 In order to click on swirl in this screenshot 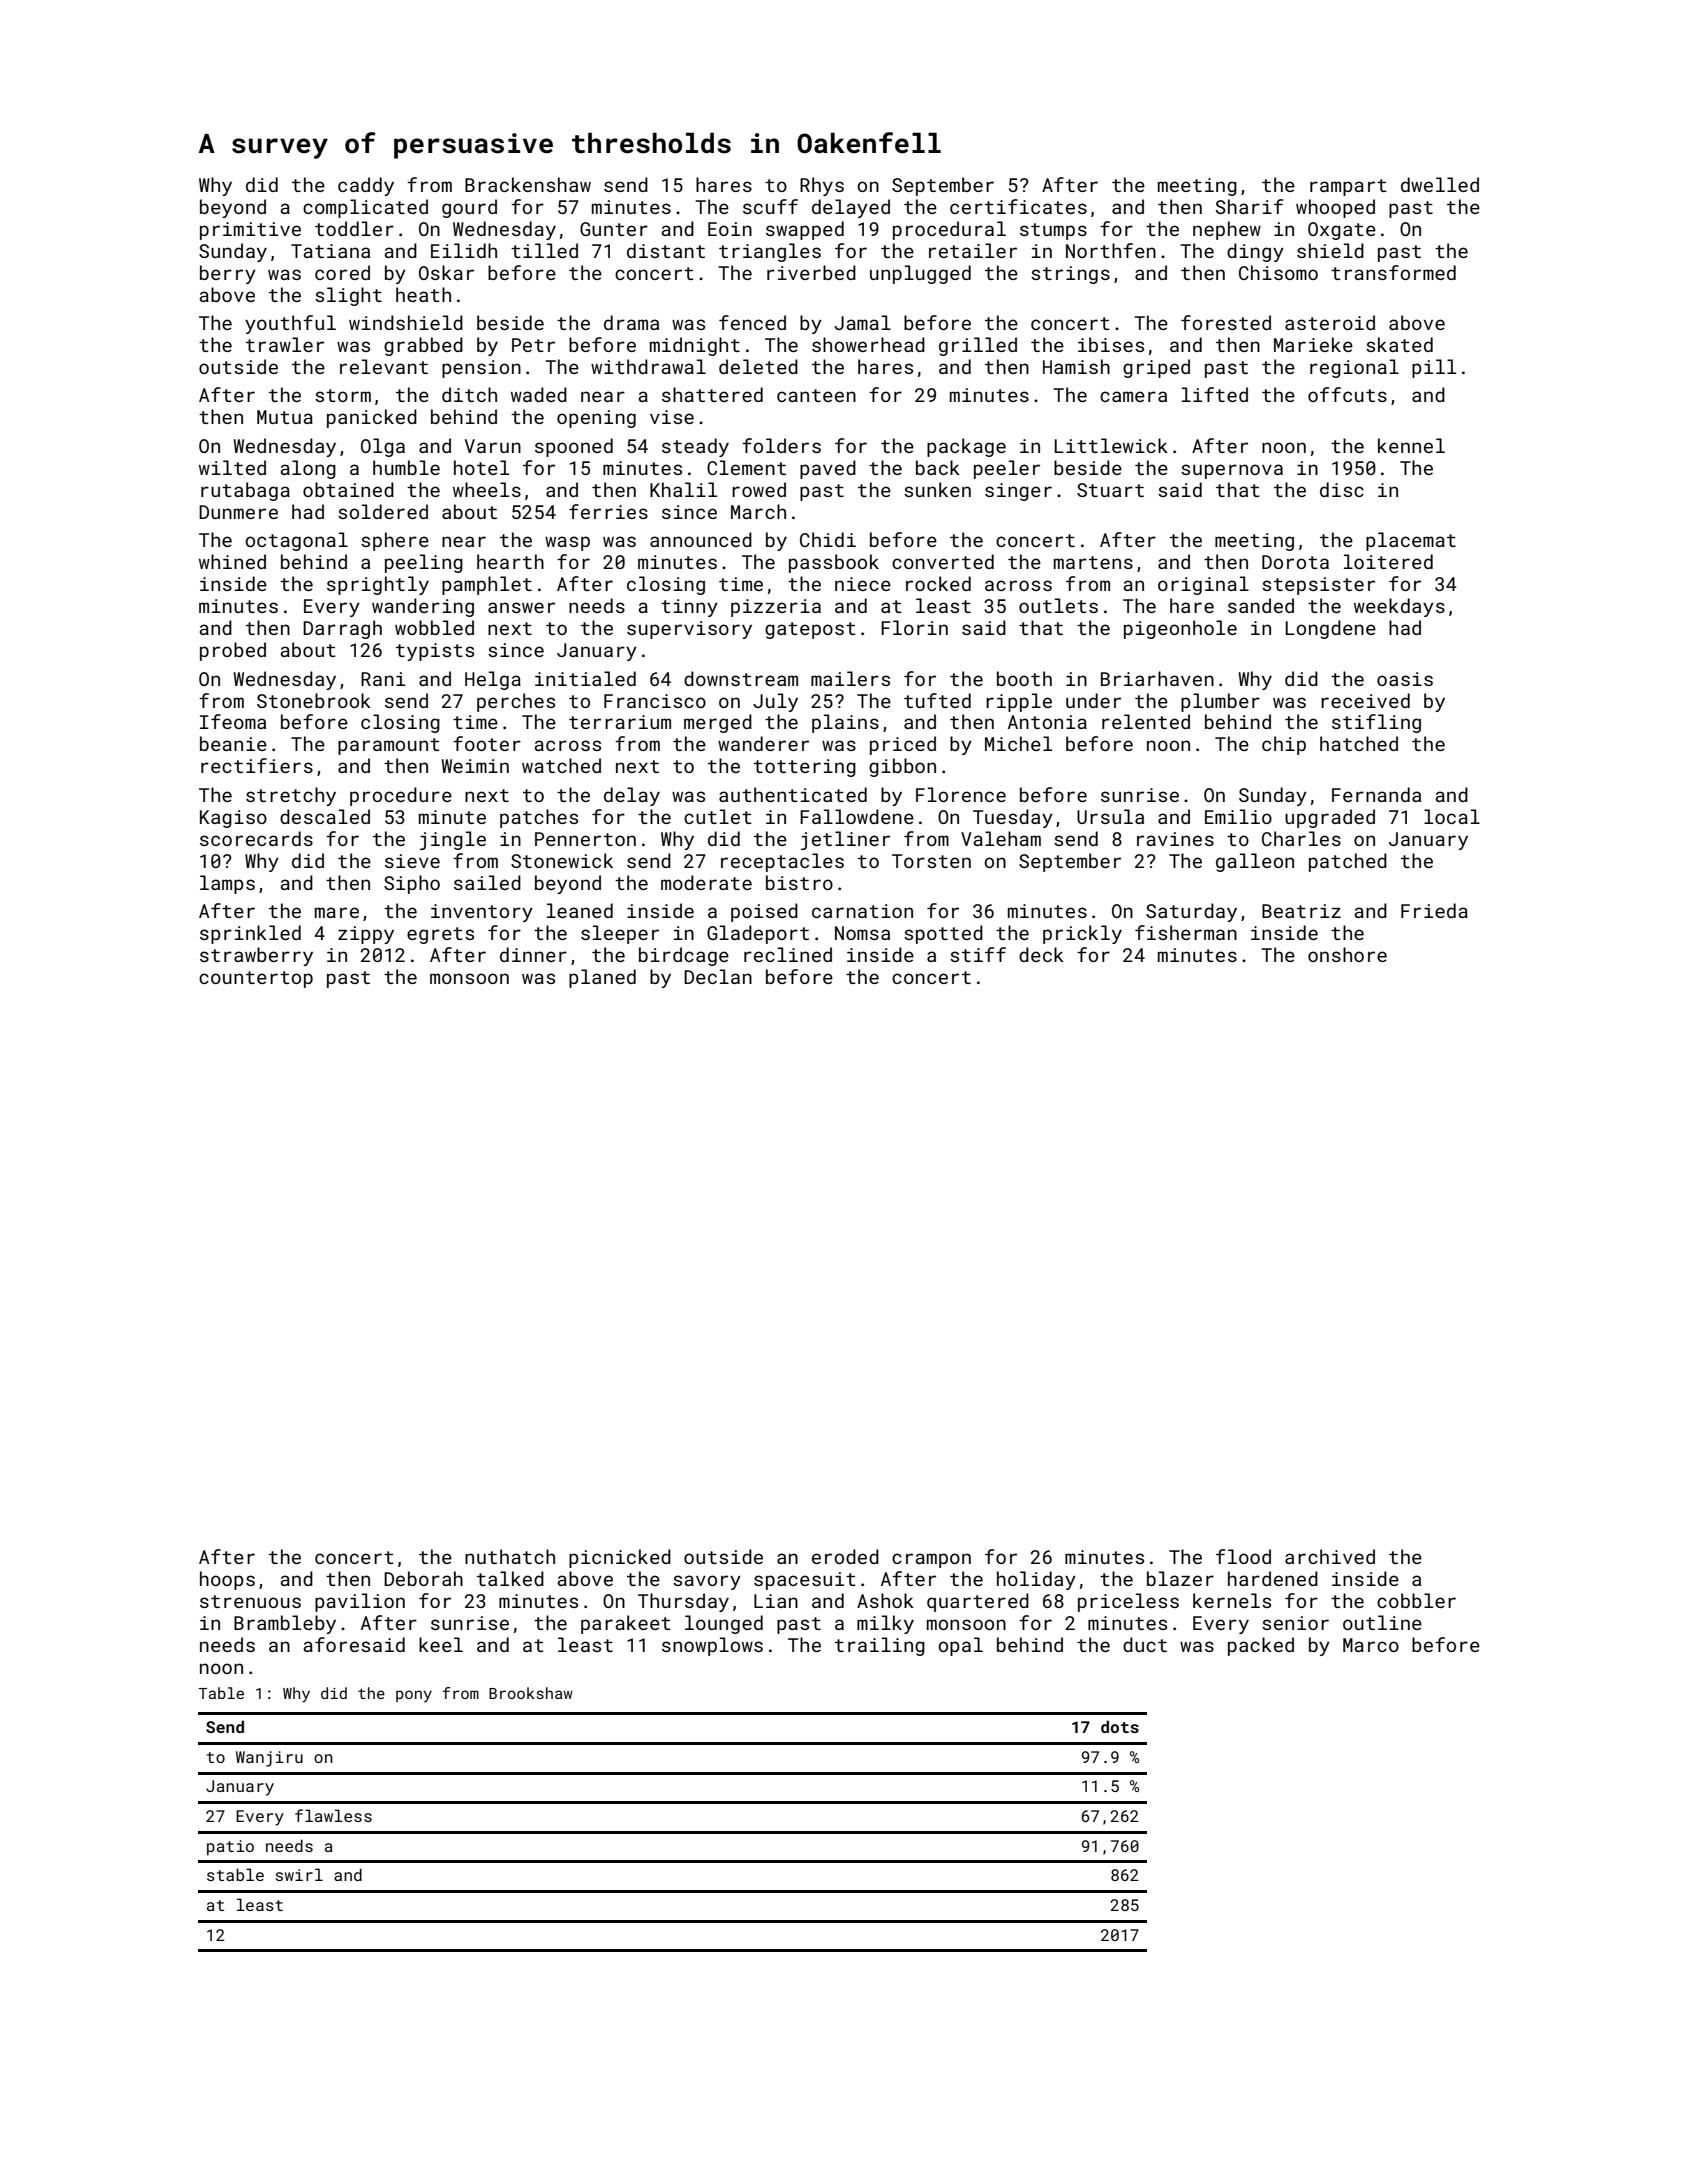, I will do `click(299, 1874)`.
